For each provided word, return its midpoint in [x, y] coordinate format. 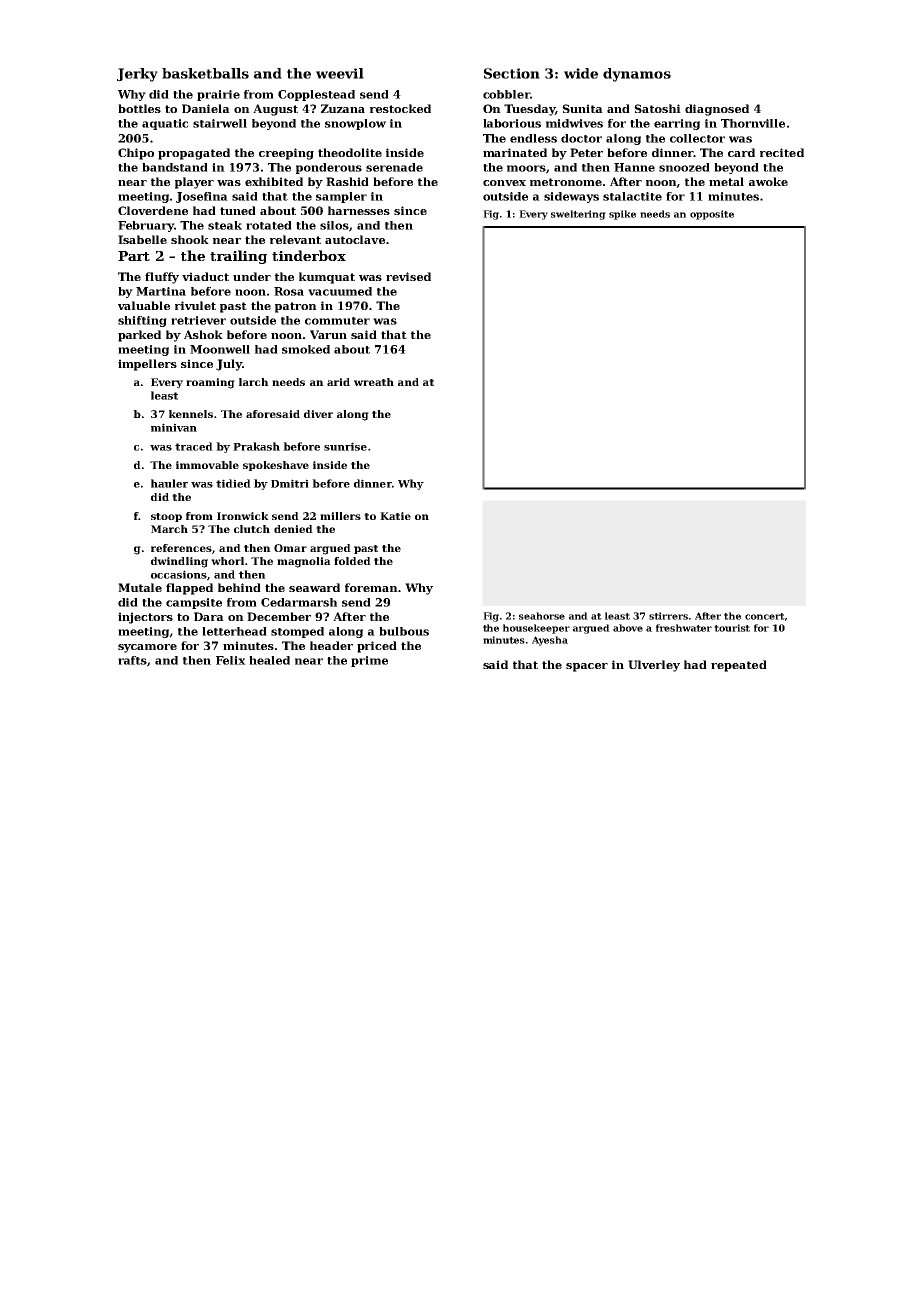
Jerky [137, 75]
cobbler [506, 94]
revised [408, 276]
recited [782, 152]
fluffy [162, 278]
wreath [374, 382]
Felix [231, 660]
